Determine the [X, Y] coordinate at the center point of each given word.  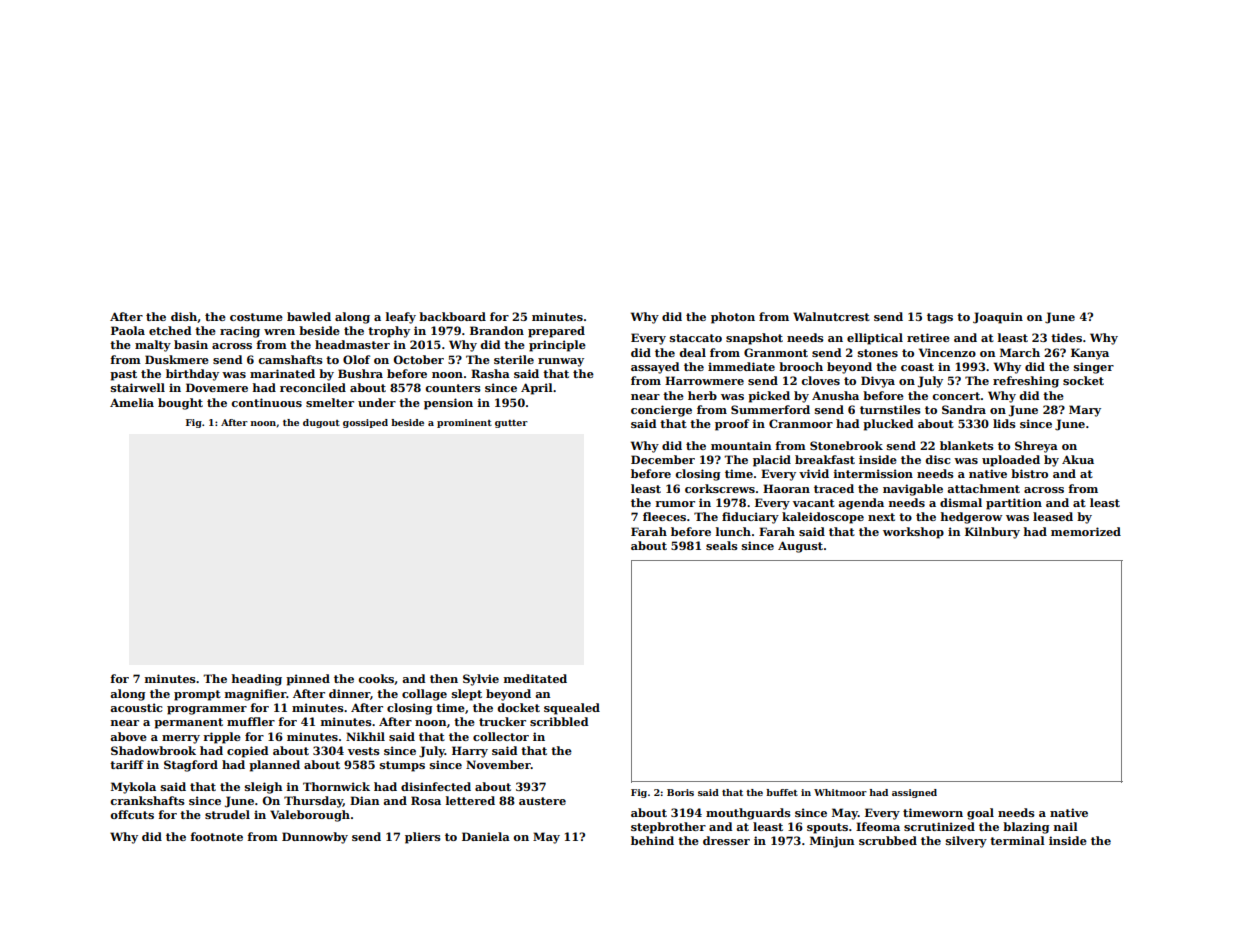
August [800, 547]
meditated [535, 678]
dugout [321, 423]
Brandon [497, 330]
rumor [675, 504]
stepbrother [668, 828]
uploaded [1011, 461]
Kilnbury [992, 533]
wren [279, 332]
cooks [376, 678]
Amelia [132, 402]
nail [1066, 826]
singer [1094, 368]
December [663, 459]
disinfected [436, 786]
